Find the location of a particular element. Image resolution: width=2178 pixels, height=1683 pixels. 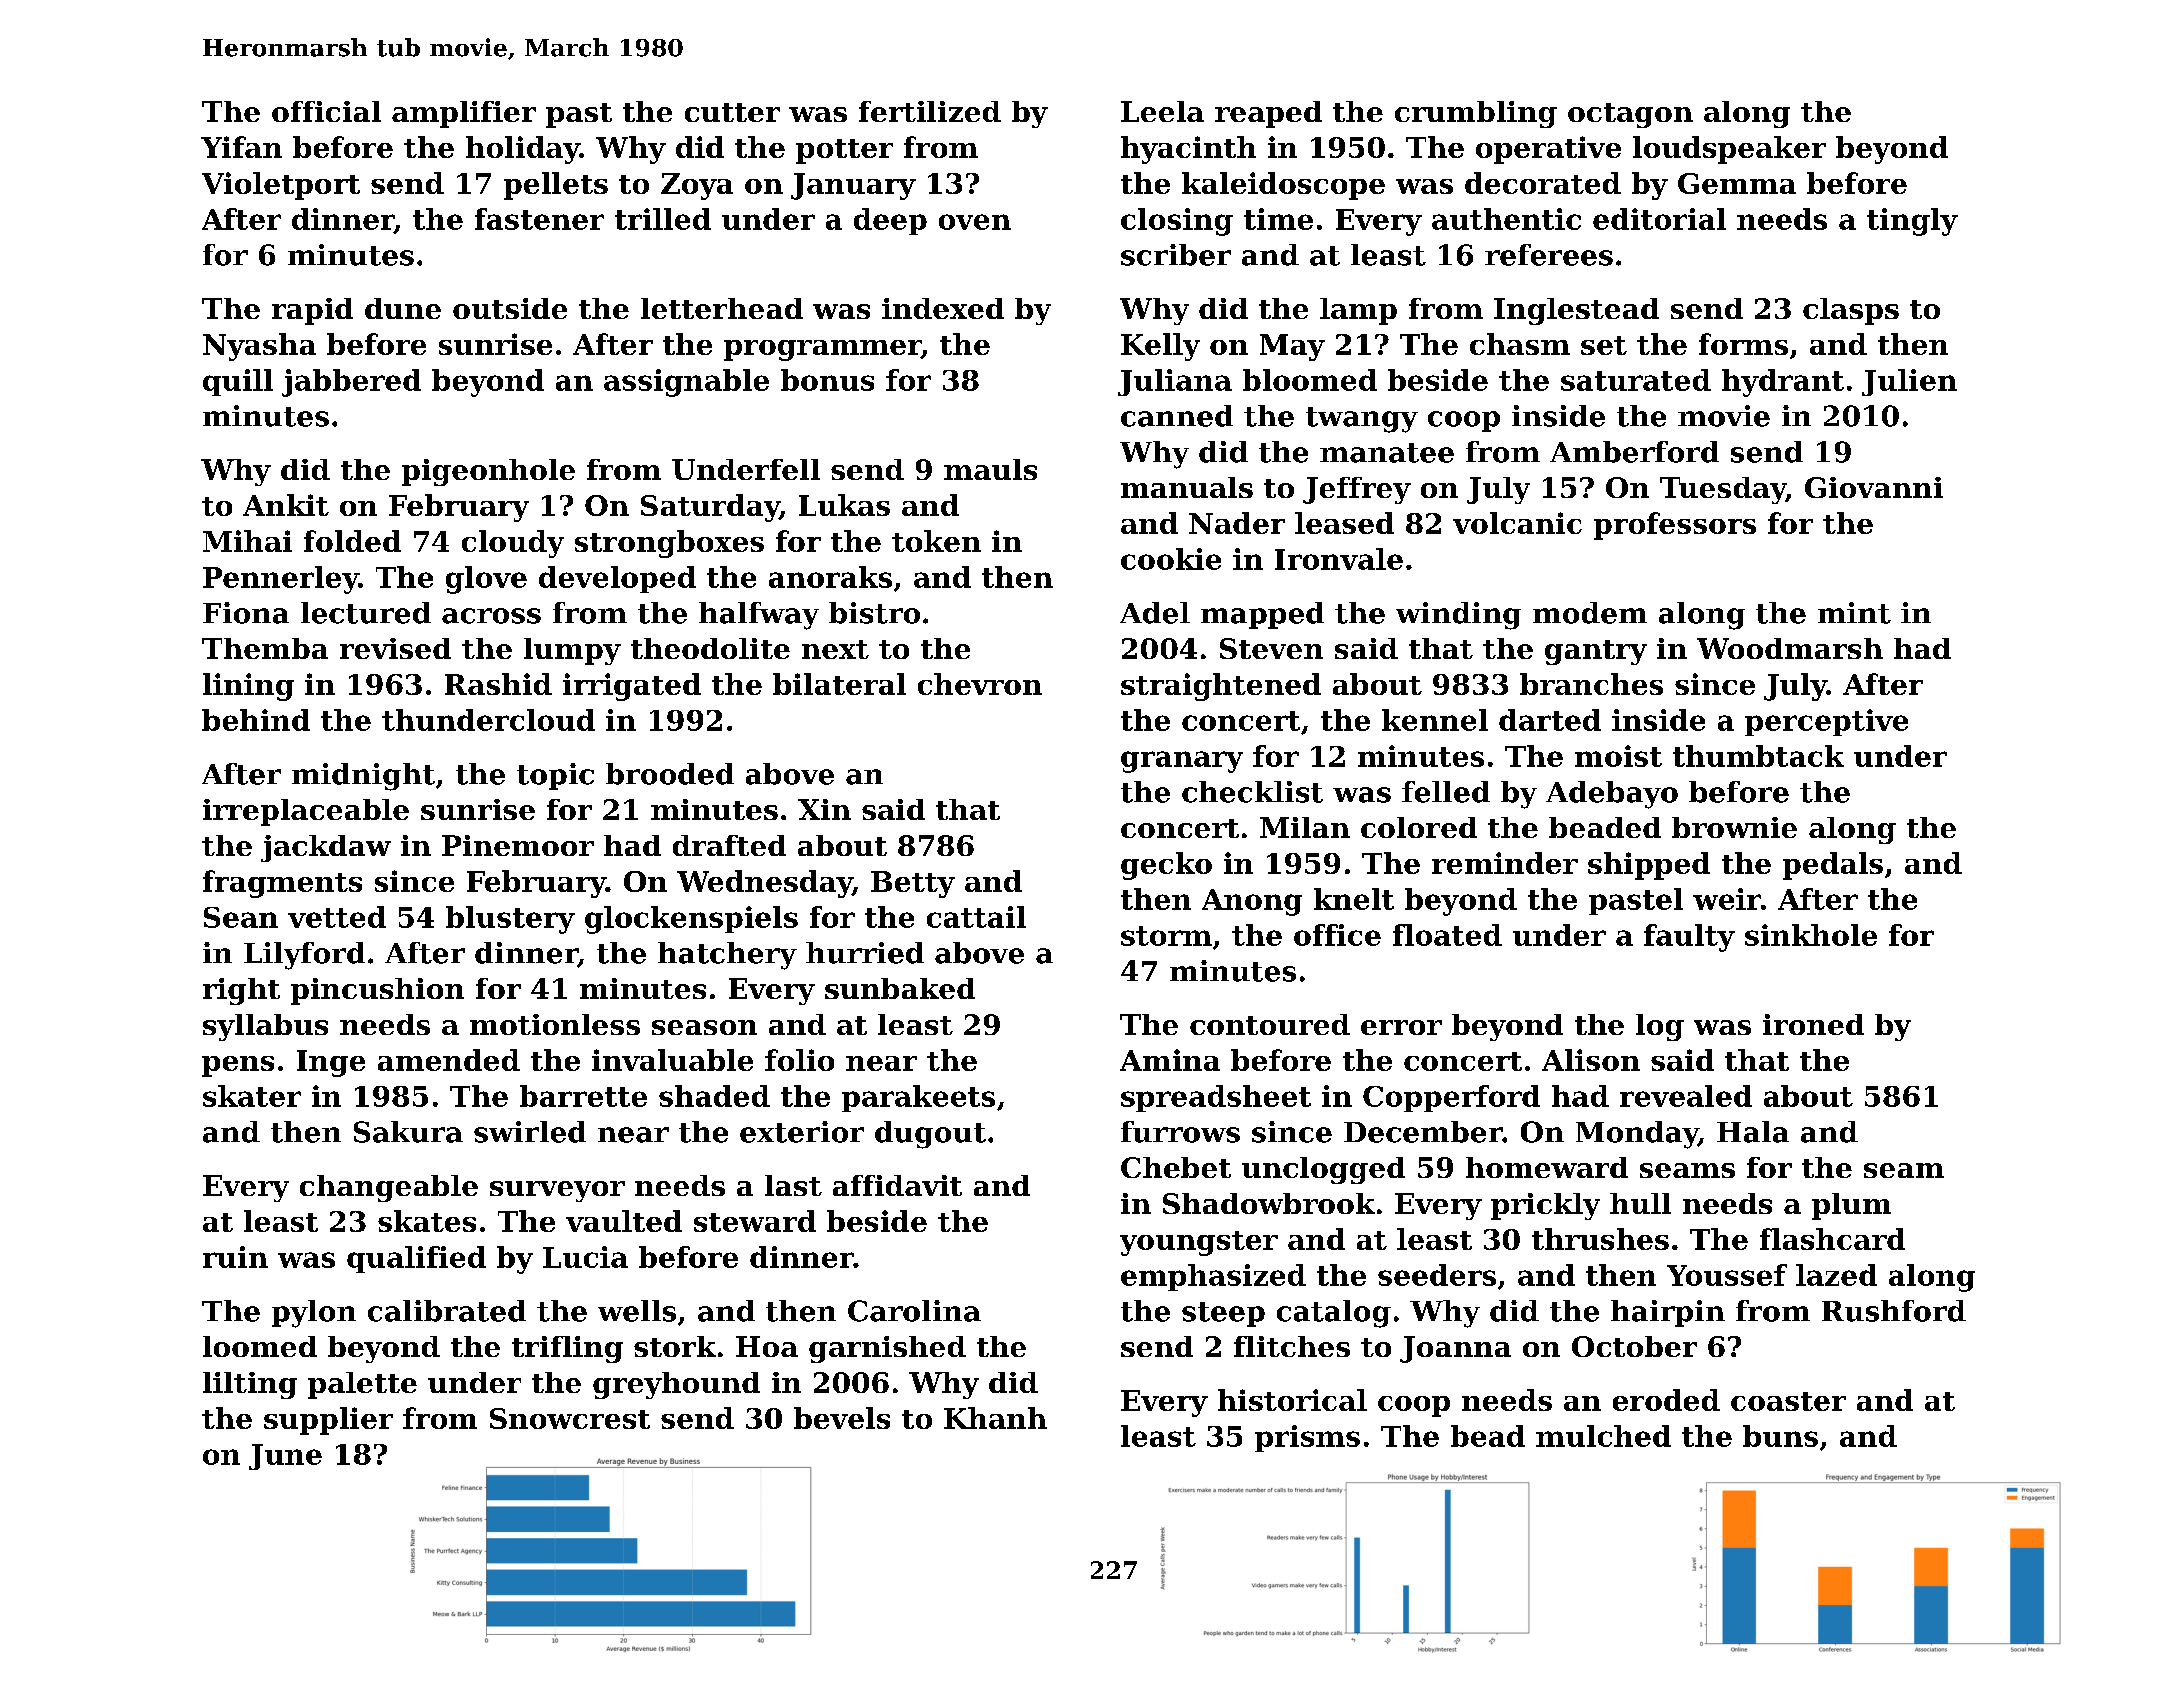

chevron is located at coordinates (980, 684).
